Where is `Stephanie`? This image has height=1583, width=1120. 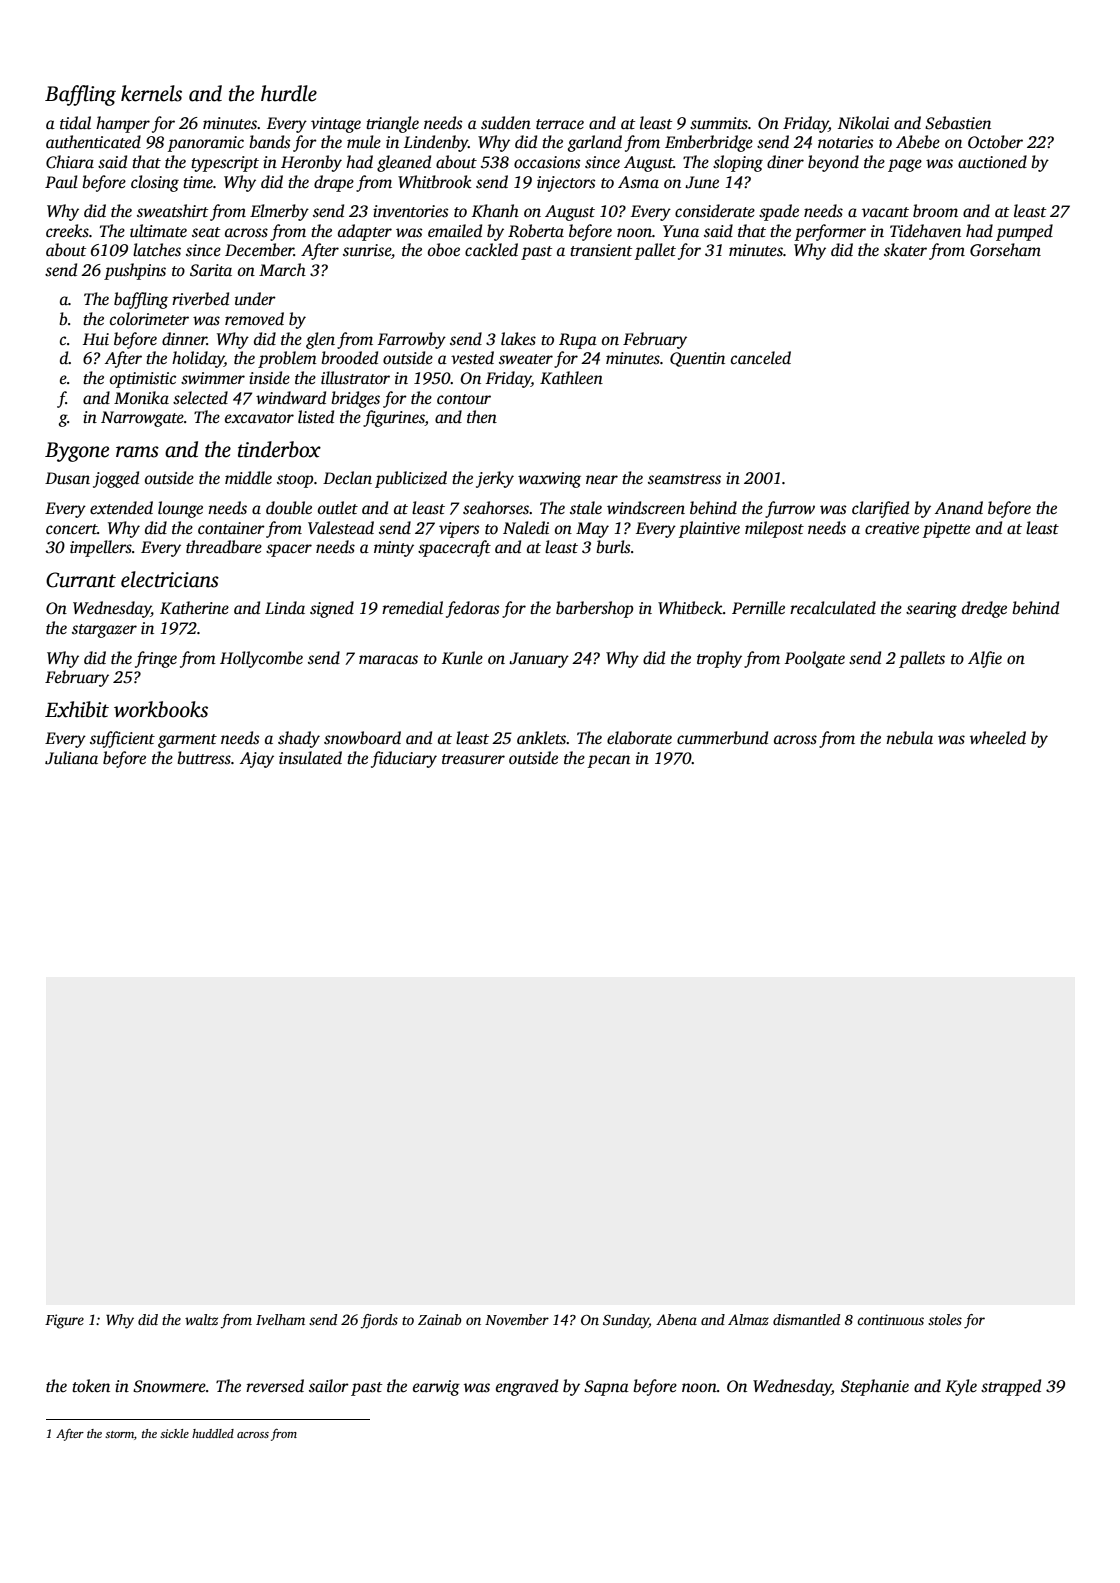
Stephanie is located at coordinates (875, 1387).
